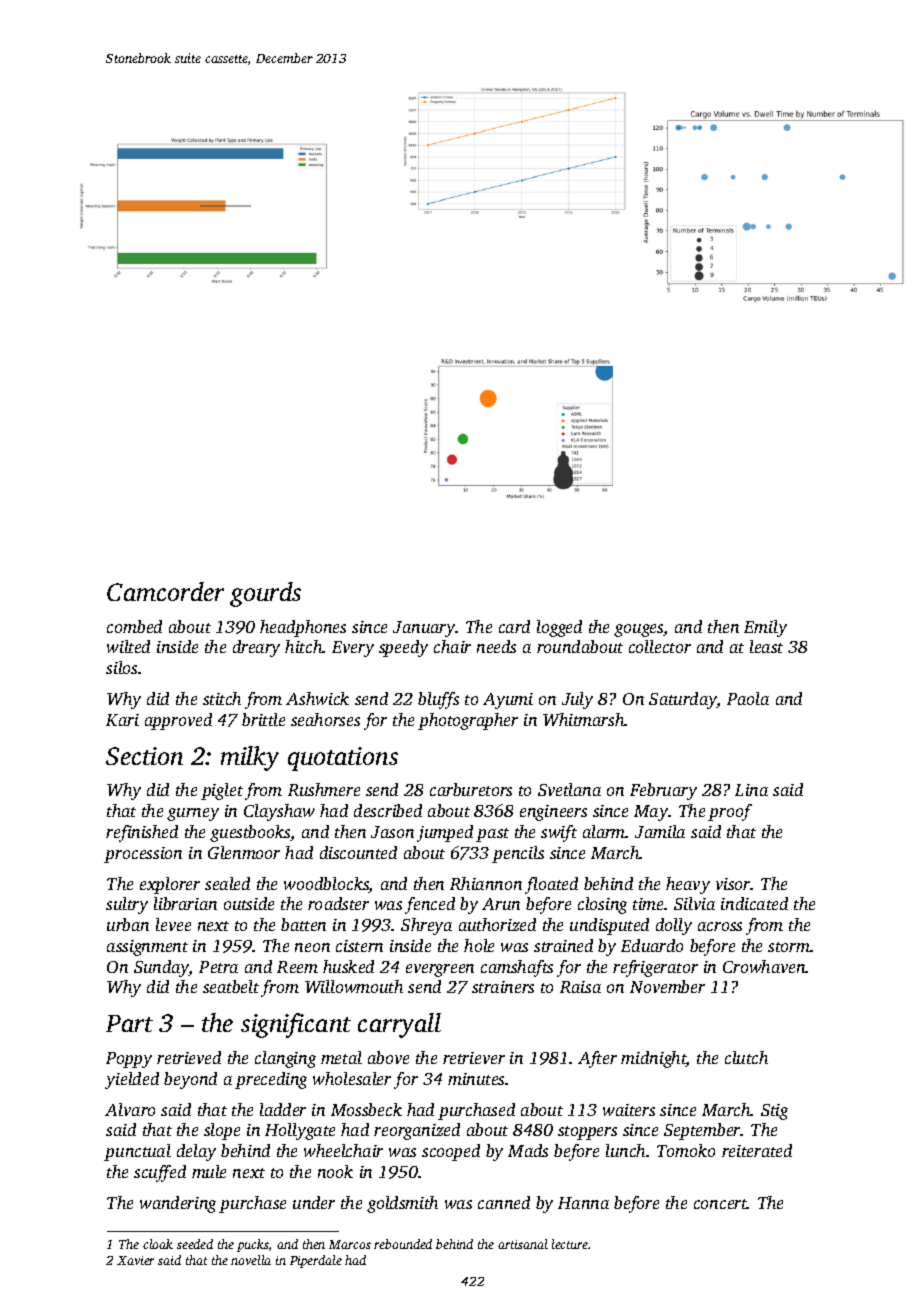 This screenshot has width=924, height=1308. Describe the element at coordinates (165, 591) in the screenshot. I see `Camcorder` at that location.
